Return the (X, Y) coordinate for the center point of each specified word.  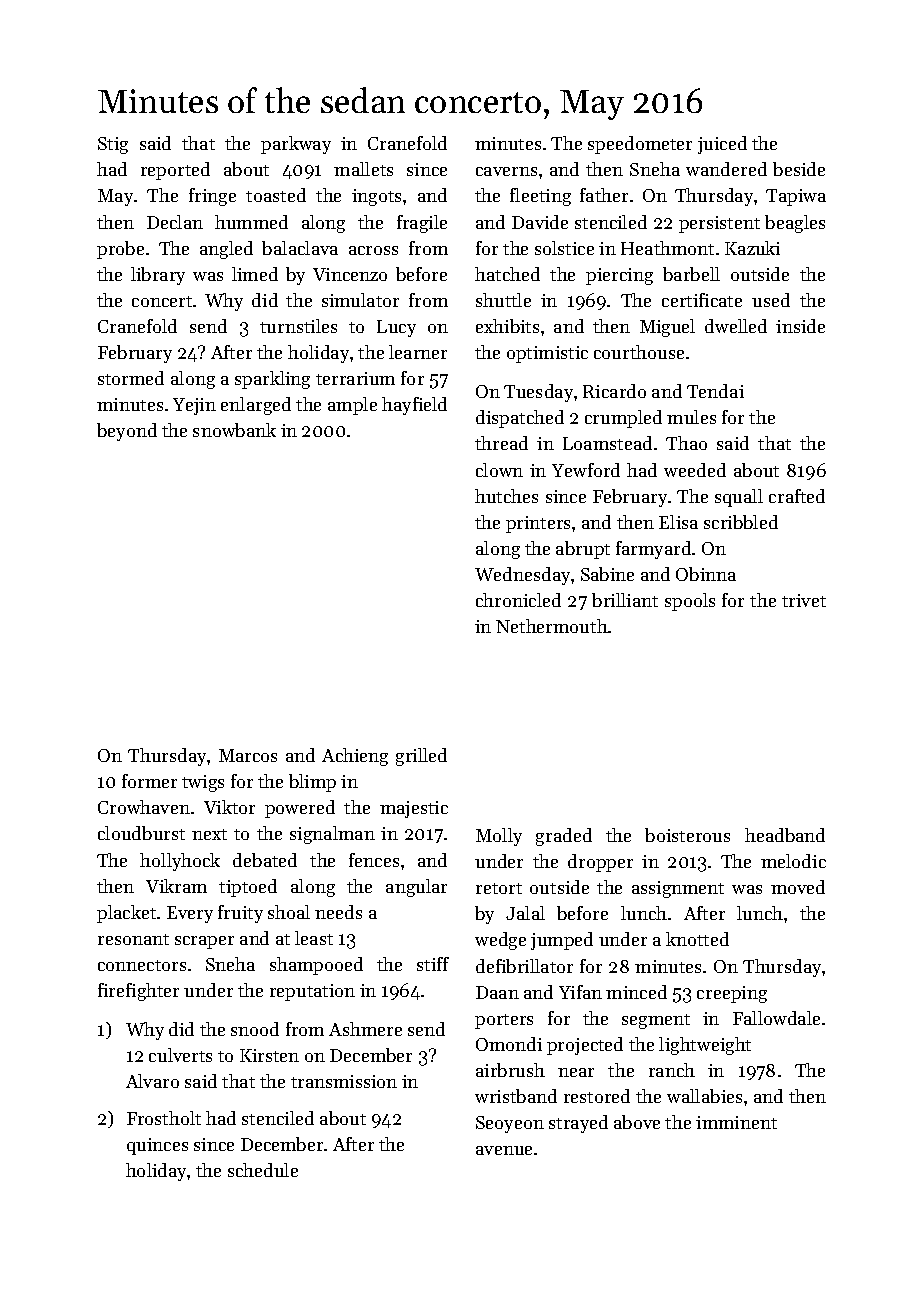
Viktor (229, 807)
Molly (499, 837)
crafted (797, 496)
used (771, 300)
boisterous (687, 835)
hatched (507, 274)
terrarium (355, 378)
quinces (157, 1146)
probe (120, 250)
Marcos (248, 755)
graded (564, 837)
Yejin (194, 406)
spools (690, 602)
